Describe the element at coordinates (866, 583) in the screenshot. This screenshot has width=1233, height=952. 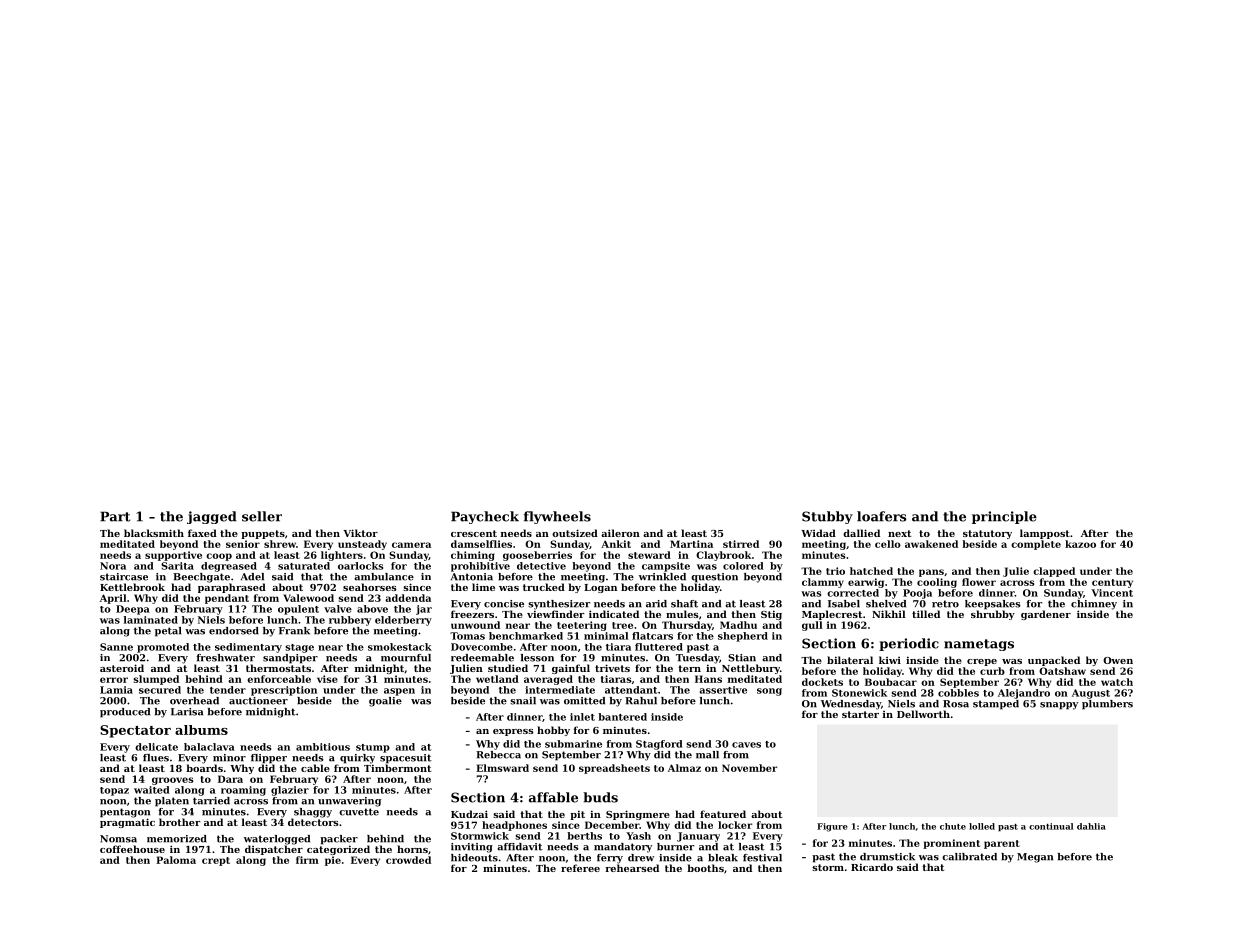
I see `earwig` at that location.
